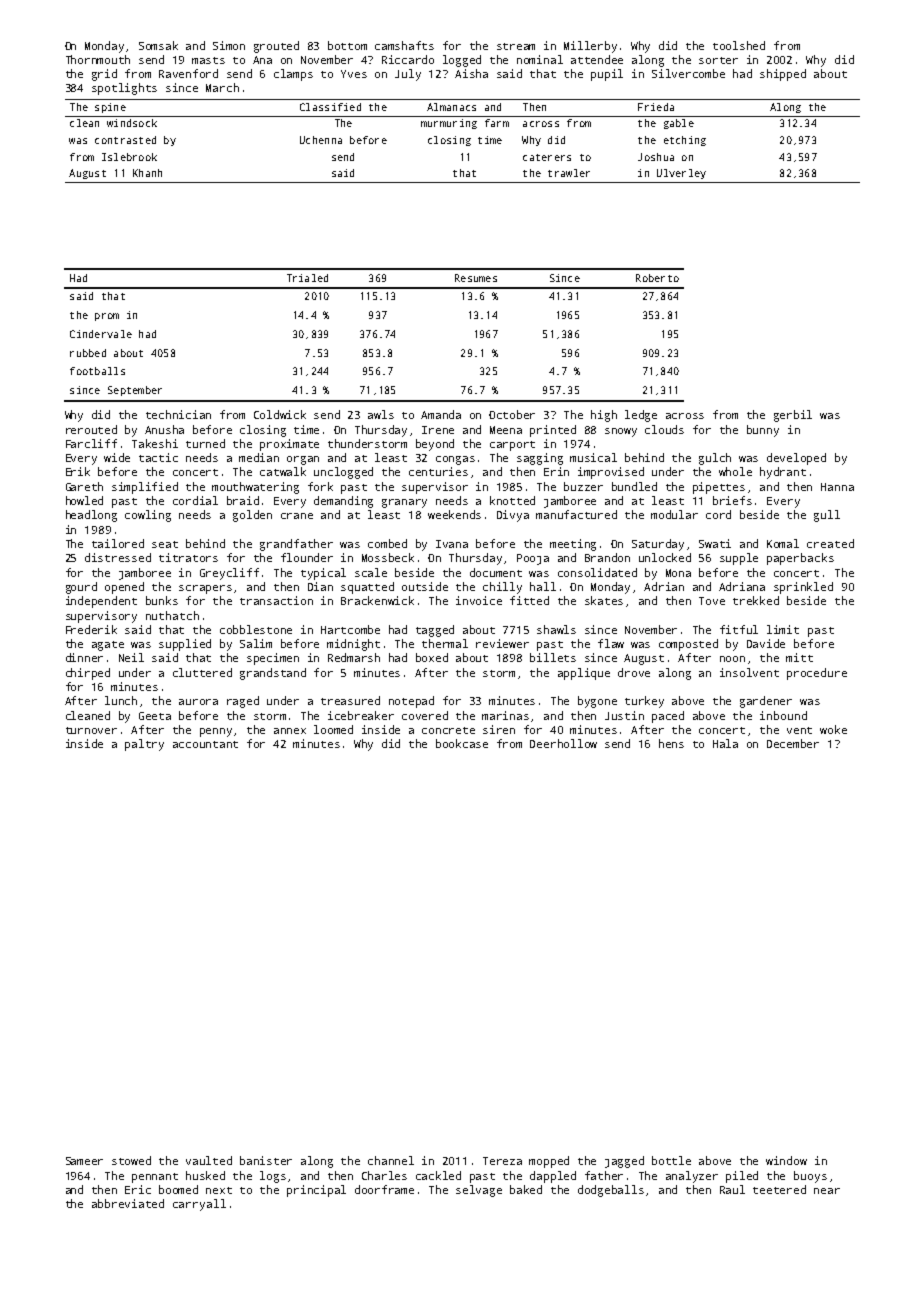 The height and width of the page is (1308, 924). Describe the element at coordinates (526, 1189) in the page. I see `baked` at that location.
